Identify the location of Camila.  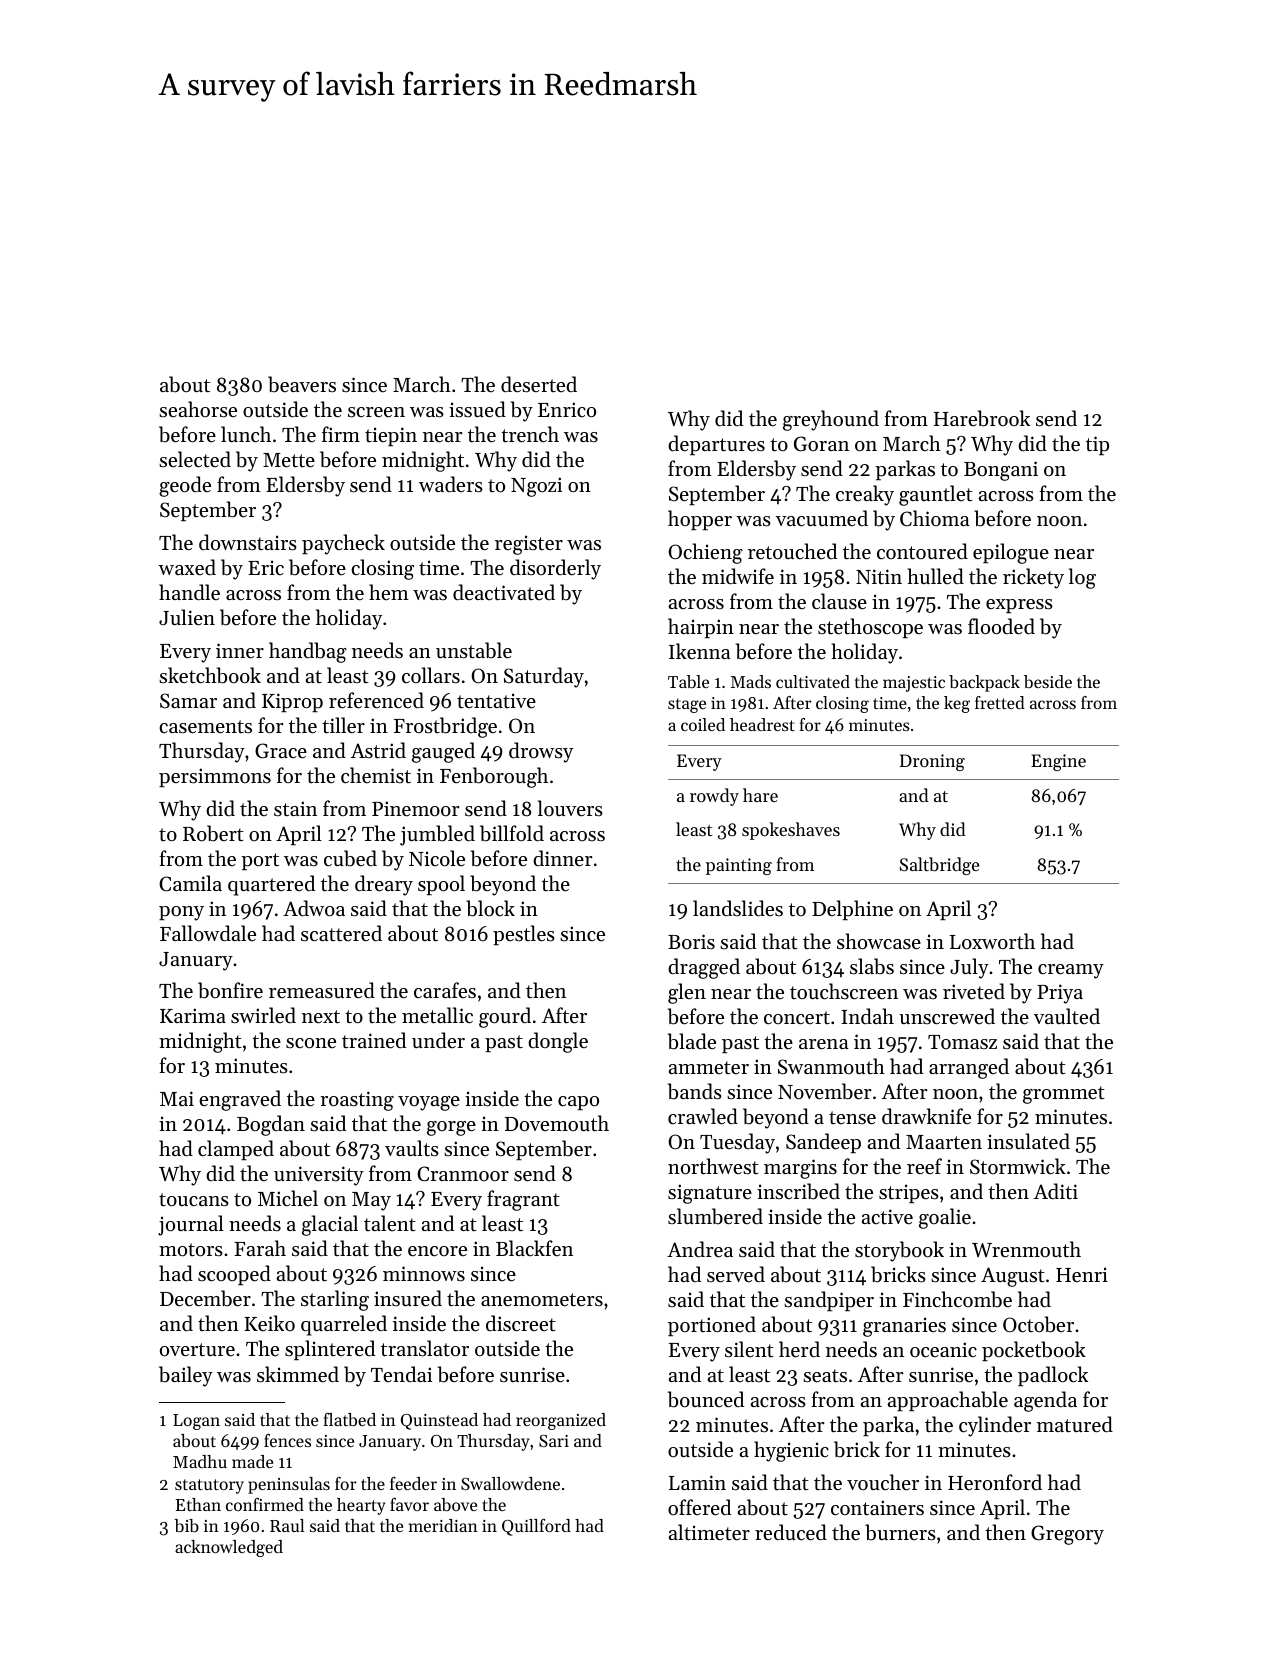
(190, 883).
